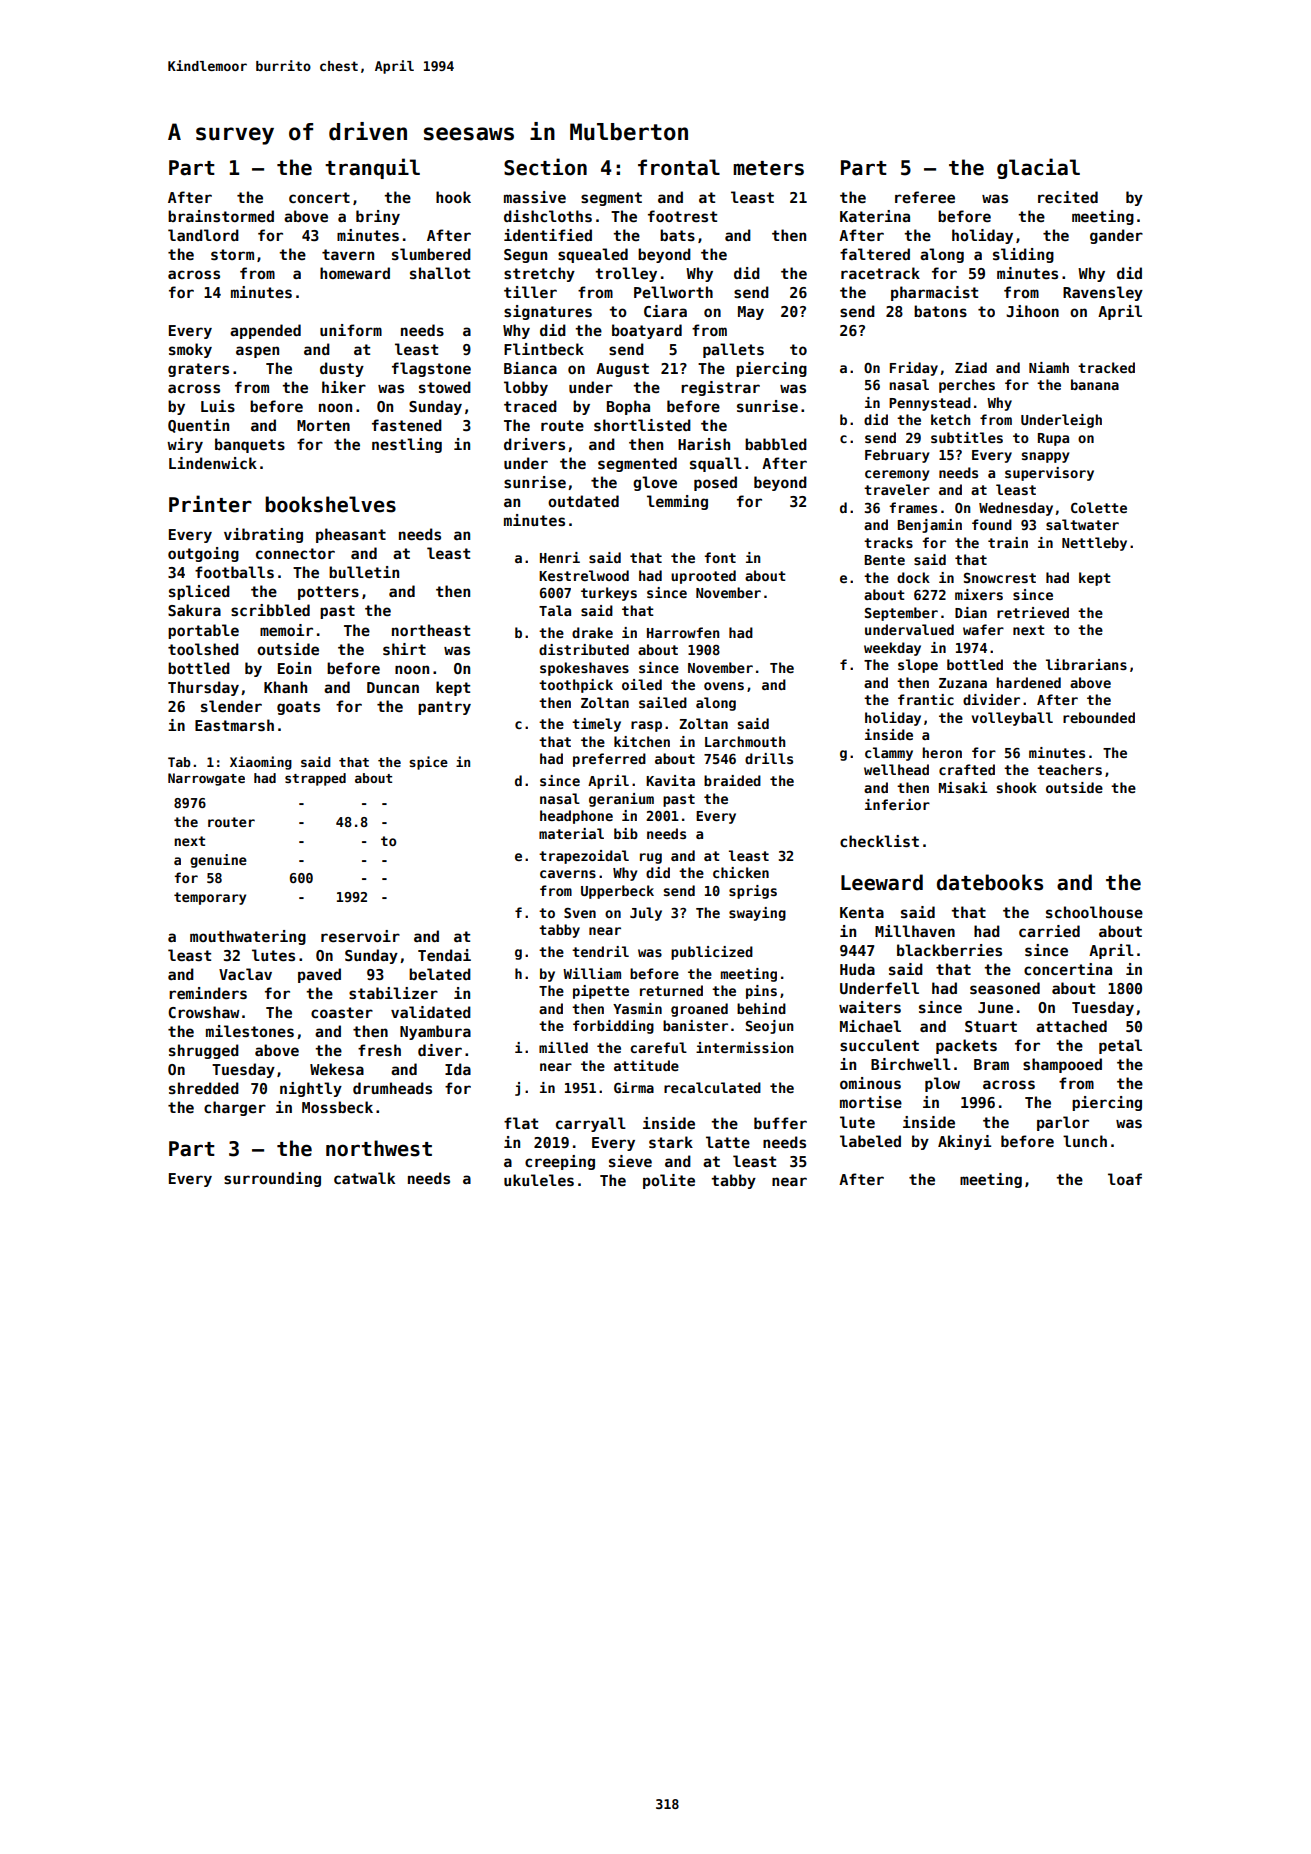 The image size is (1311, 1854). What do you see at coordinates (990, 882) in the page?
I see `datebooks` at bounding box center [990, 882].
